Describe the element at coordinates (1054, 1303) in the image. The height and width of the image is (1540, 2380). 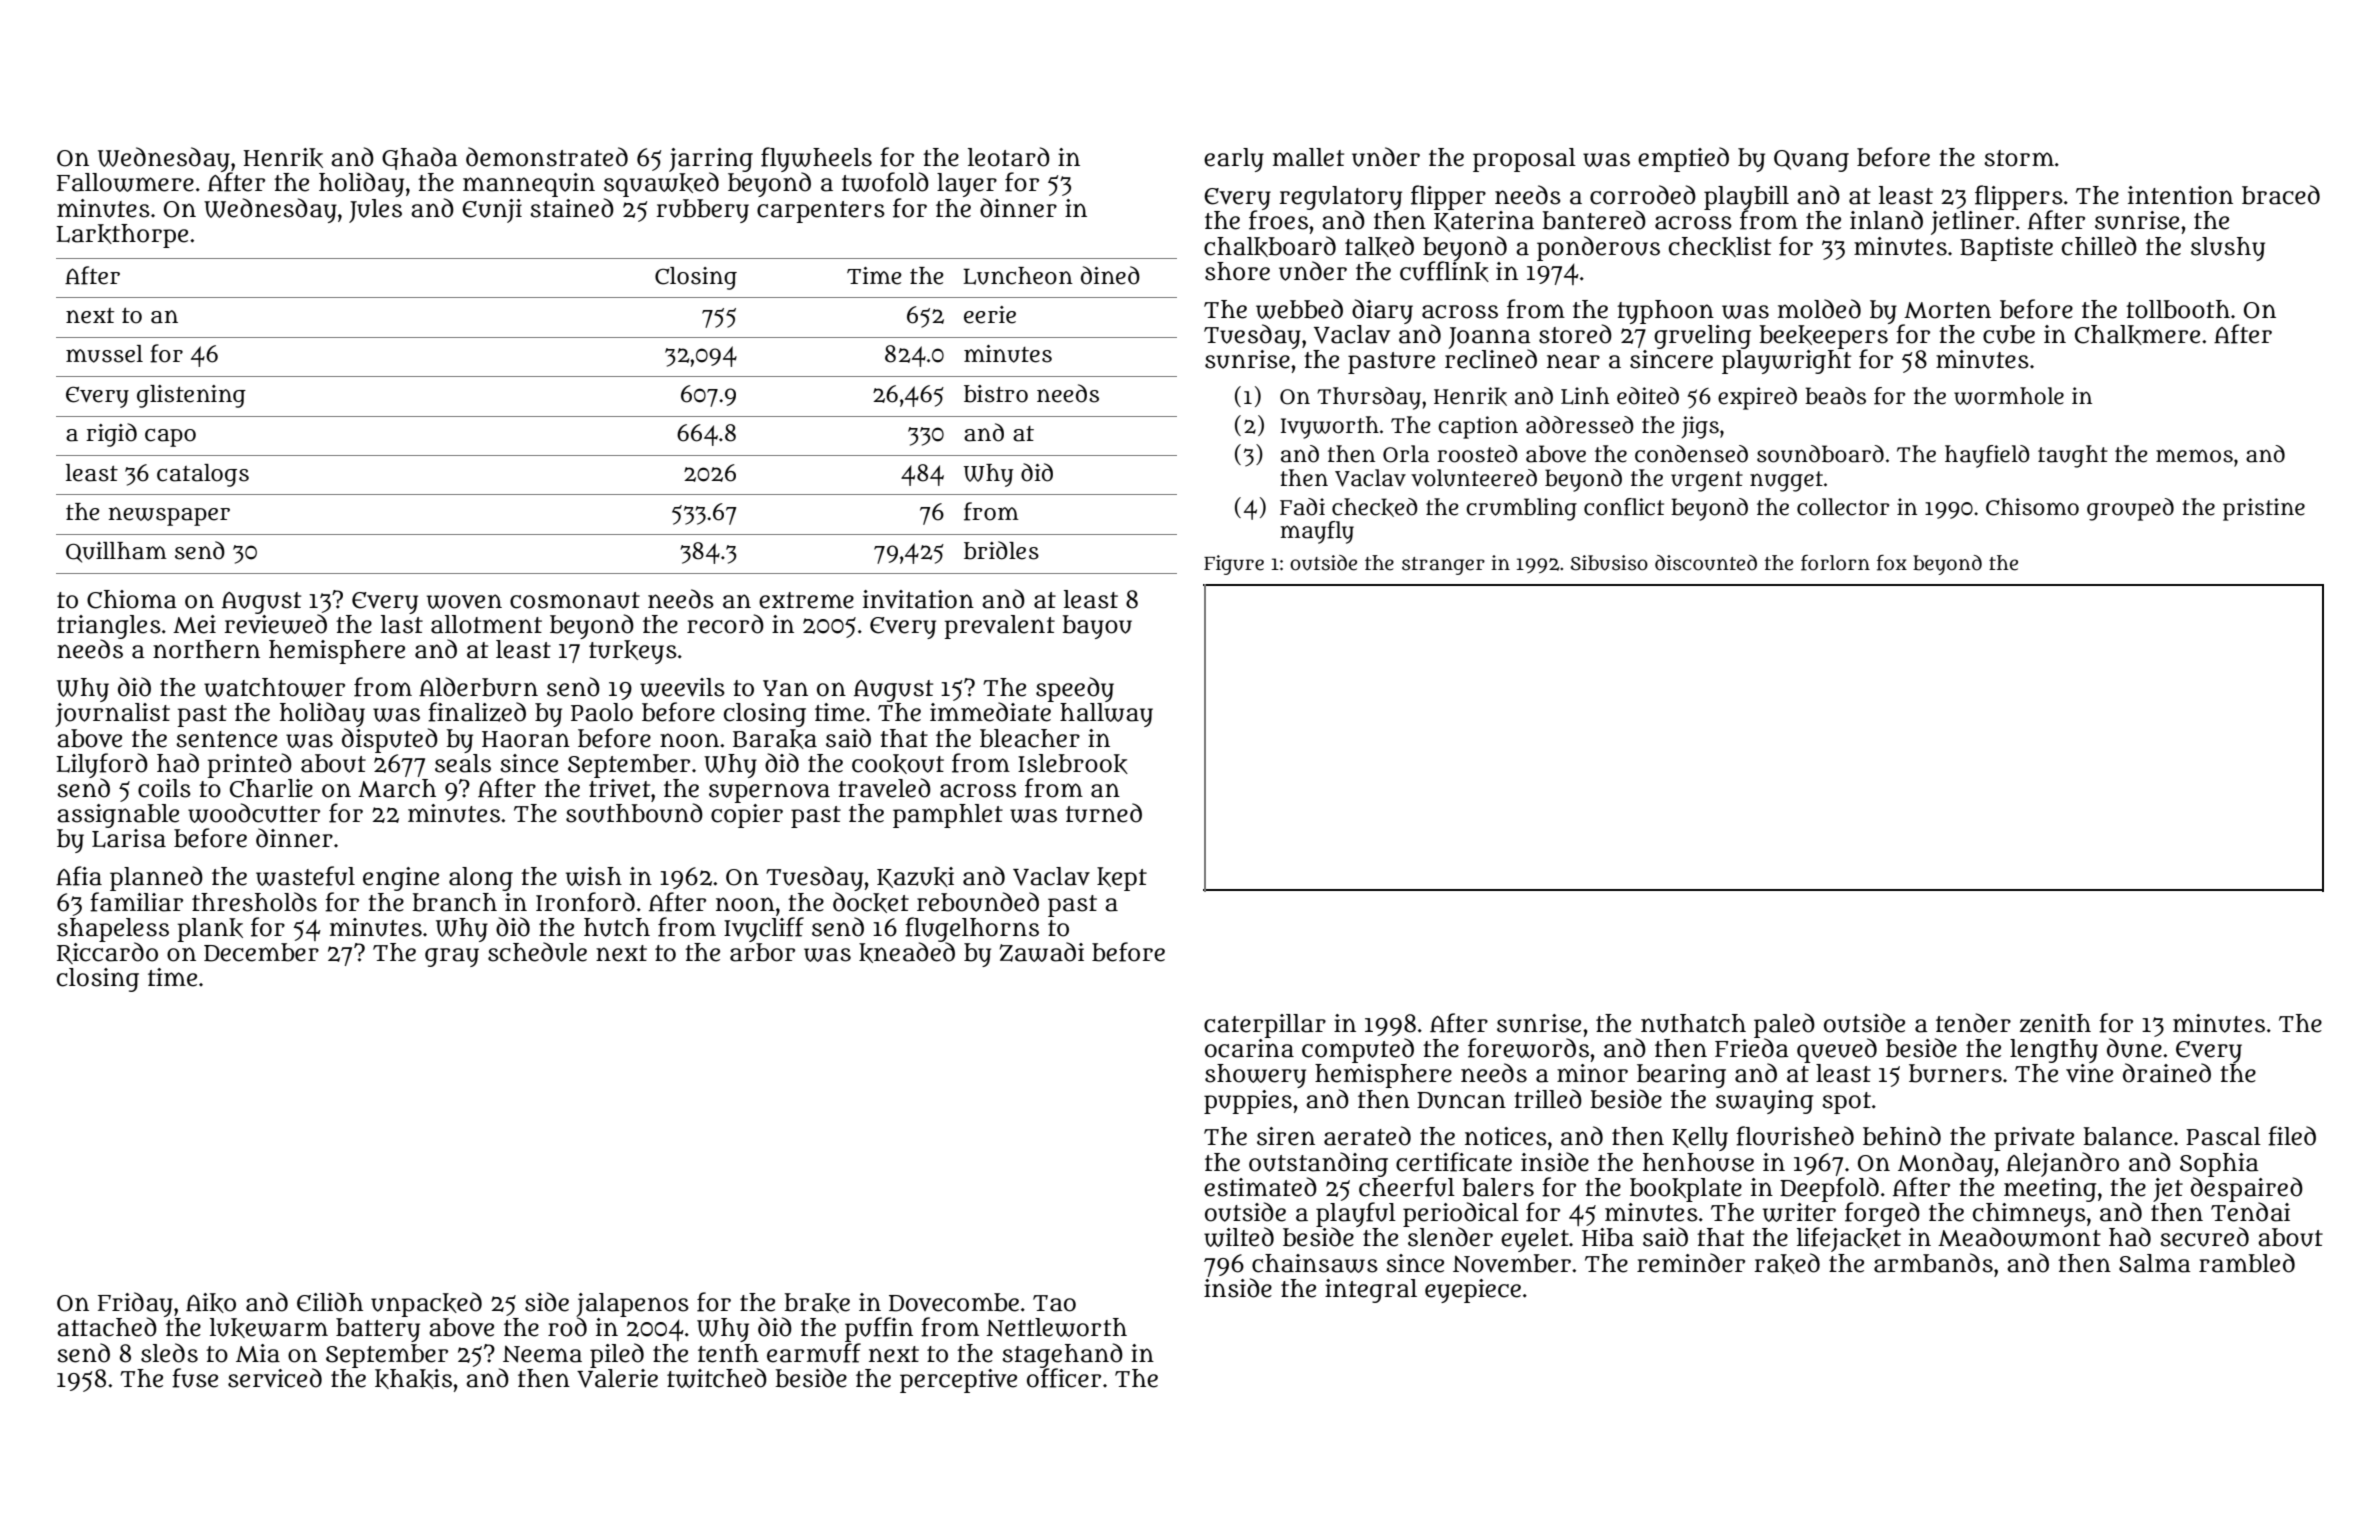
I see `Tao` at that location.
